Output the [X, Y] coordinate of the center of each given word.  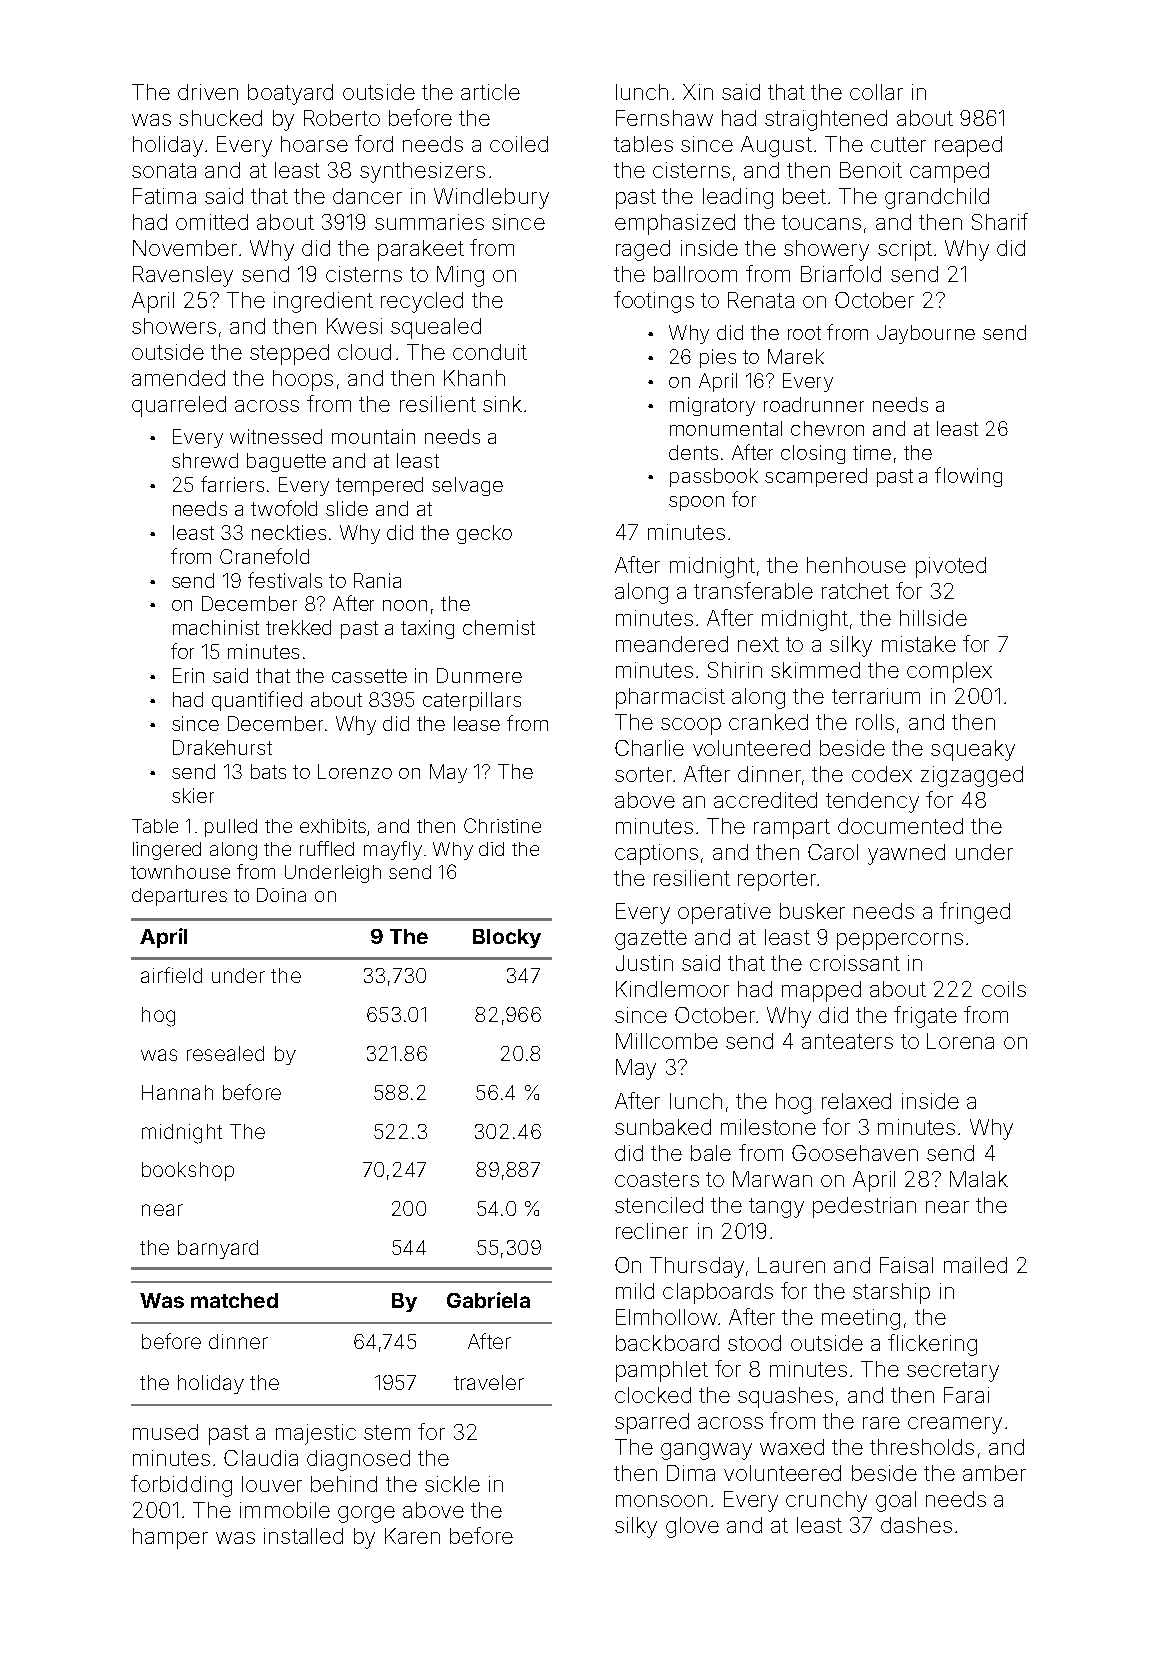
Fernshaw [664, 118]
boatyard [290, 94]
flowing [968, 477]
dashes [916, 1525]
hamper [170, 1538]
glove [692, 1527]
